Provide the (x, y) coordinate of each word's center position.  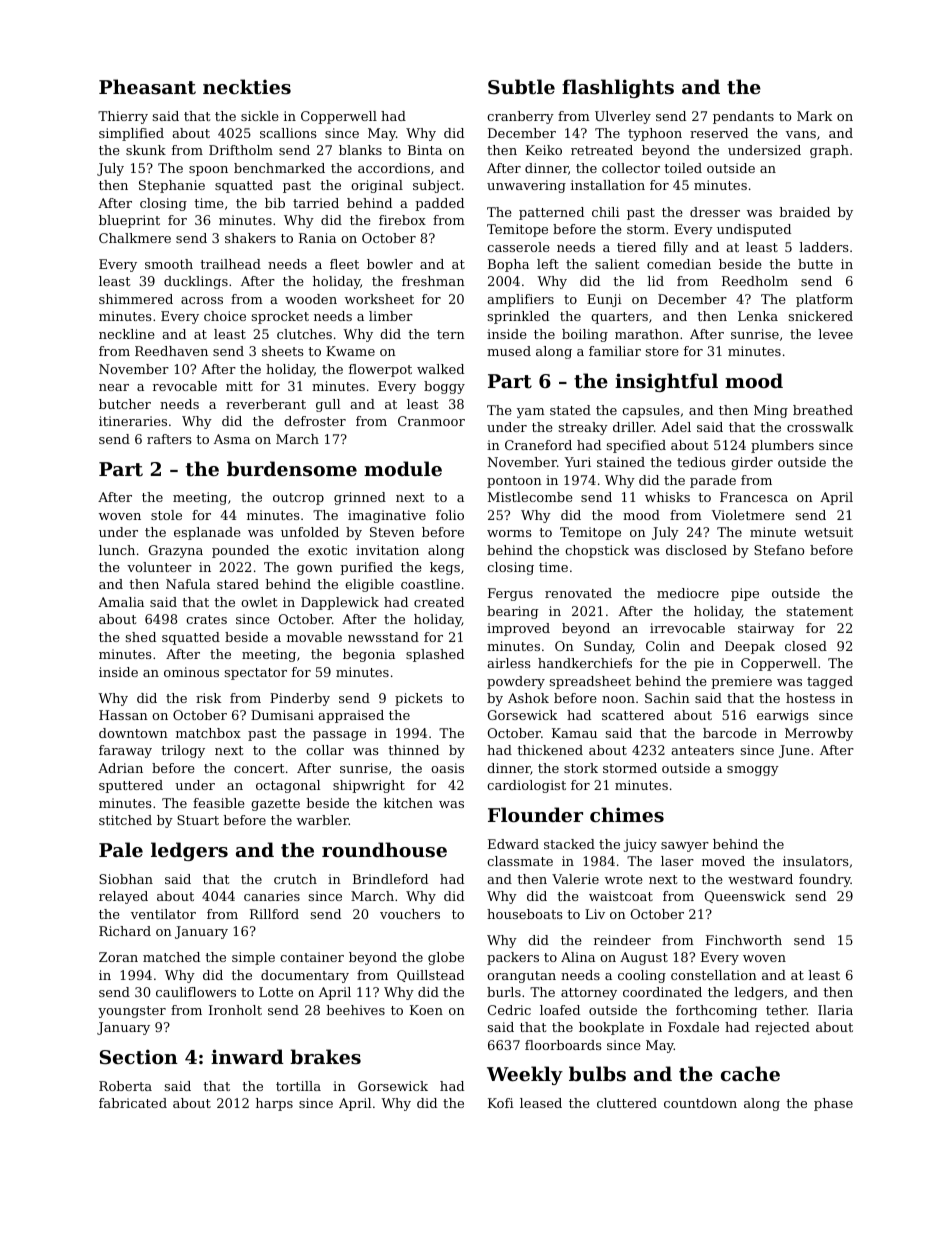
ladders (824, 247)
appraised (351, 716)
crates (206, 619)
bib (275, 203)
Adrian (120, 768)
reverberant (266, 404)
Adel (676, 427)
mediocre (688, 593)
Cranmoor (431, 421)
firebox (402, 220)
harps (274, 1104)
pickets (419, 699)
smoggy (753, 771)
